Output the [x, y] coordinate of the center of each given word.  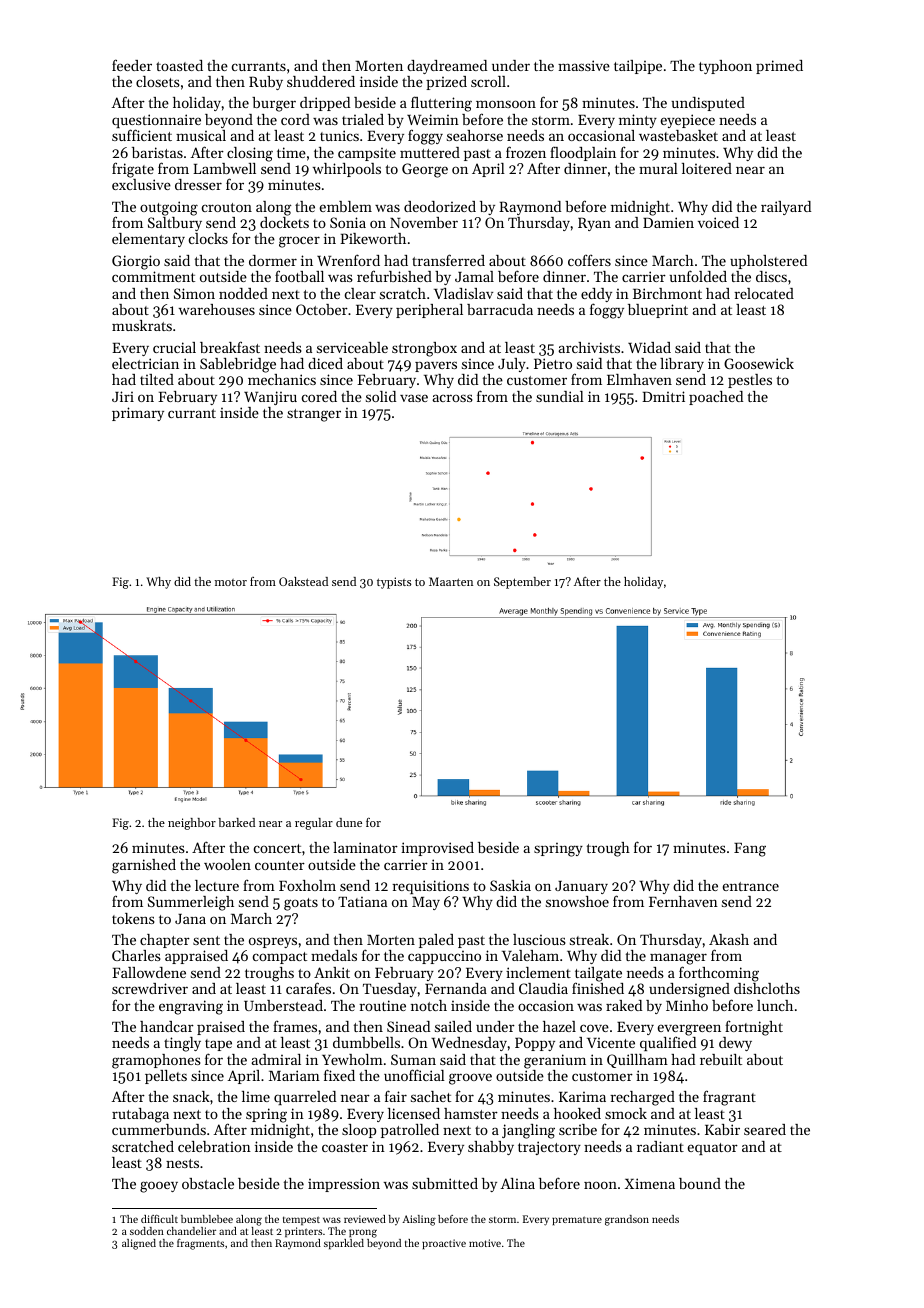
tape [218, 1045]
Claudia [543, 988]
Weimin [433, 119]
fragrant [729, 1098]
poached [716, 398]
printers [303, 1232]
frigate [133, 170]
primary [138, 414]
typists [394, 583]
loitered [707, 168]
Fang [750, 850]
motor [231, 582]
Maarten [451, 581]
